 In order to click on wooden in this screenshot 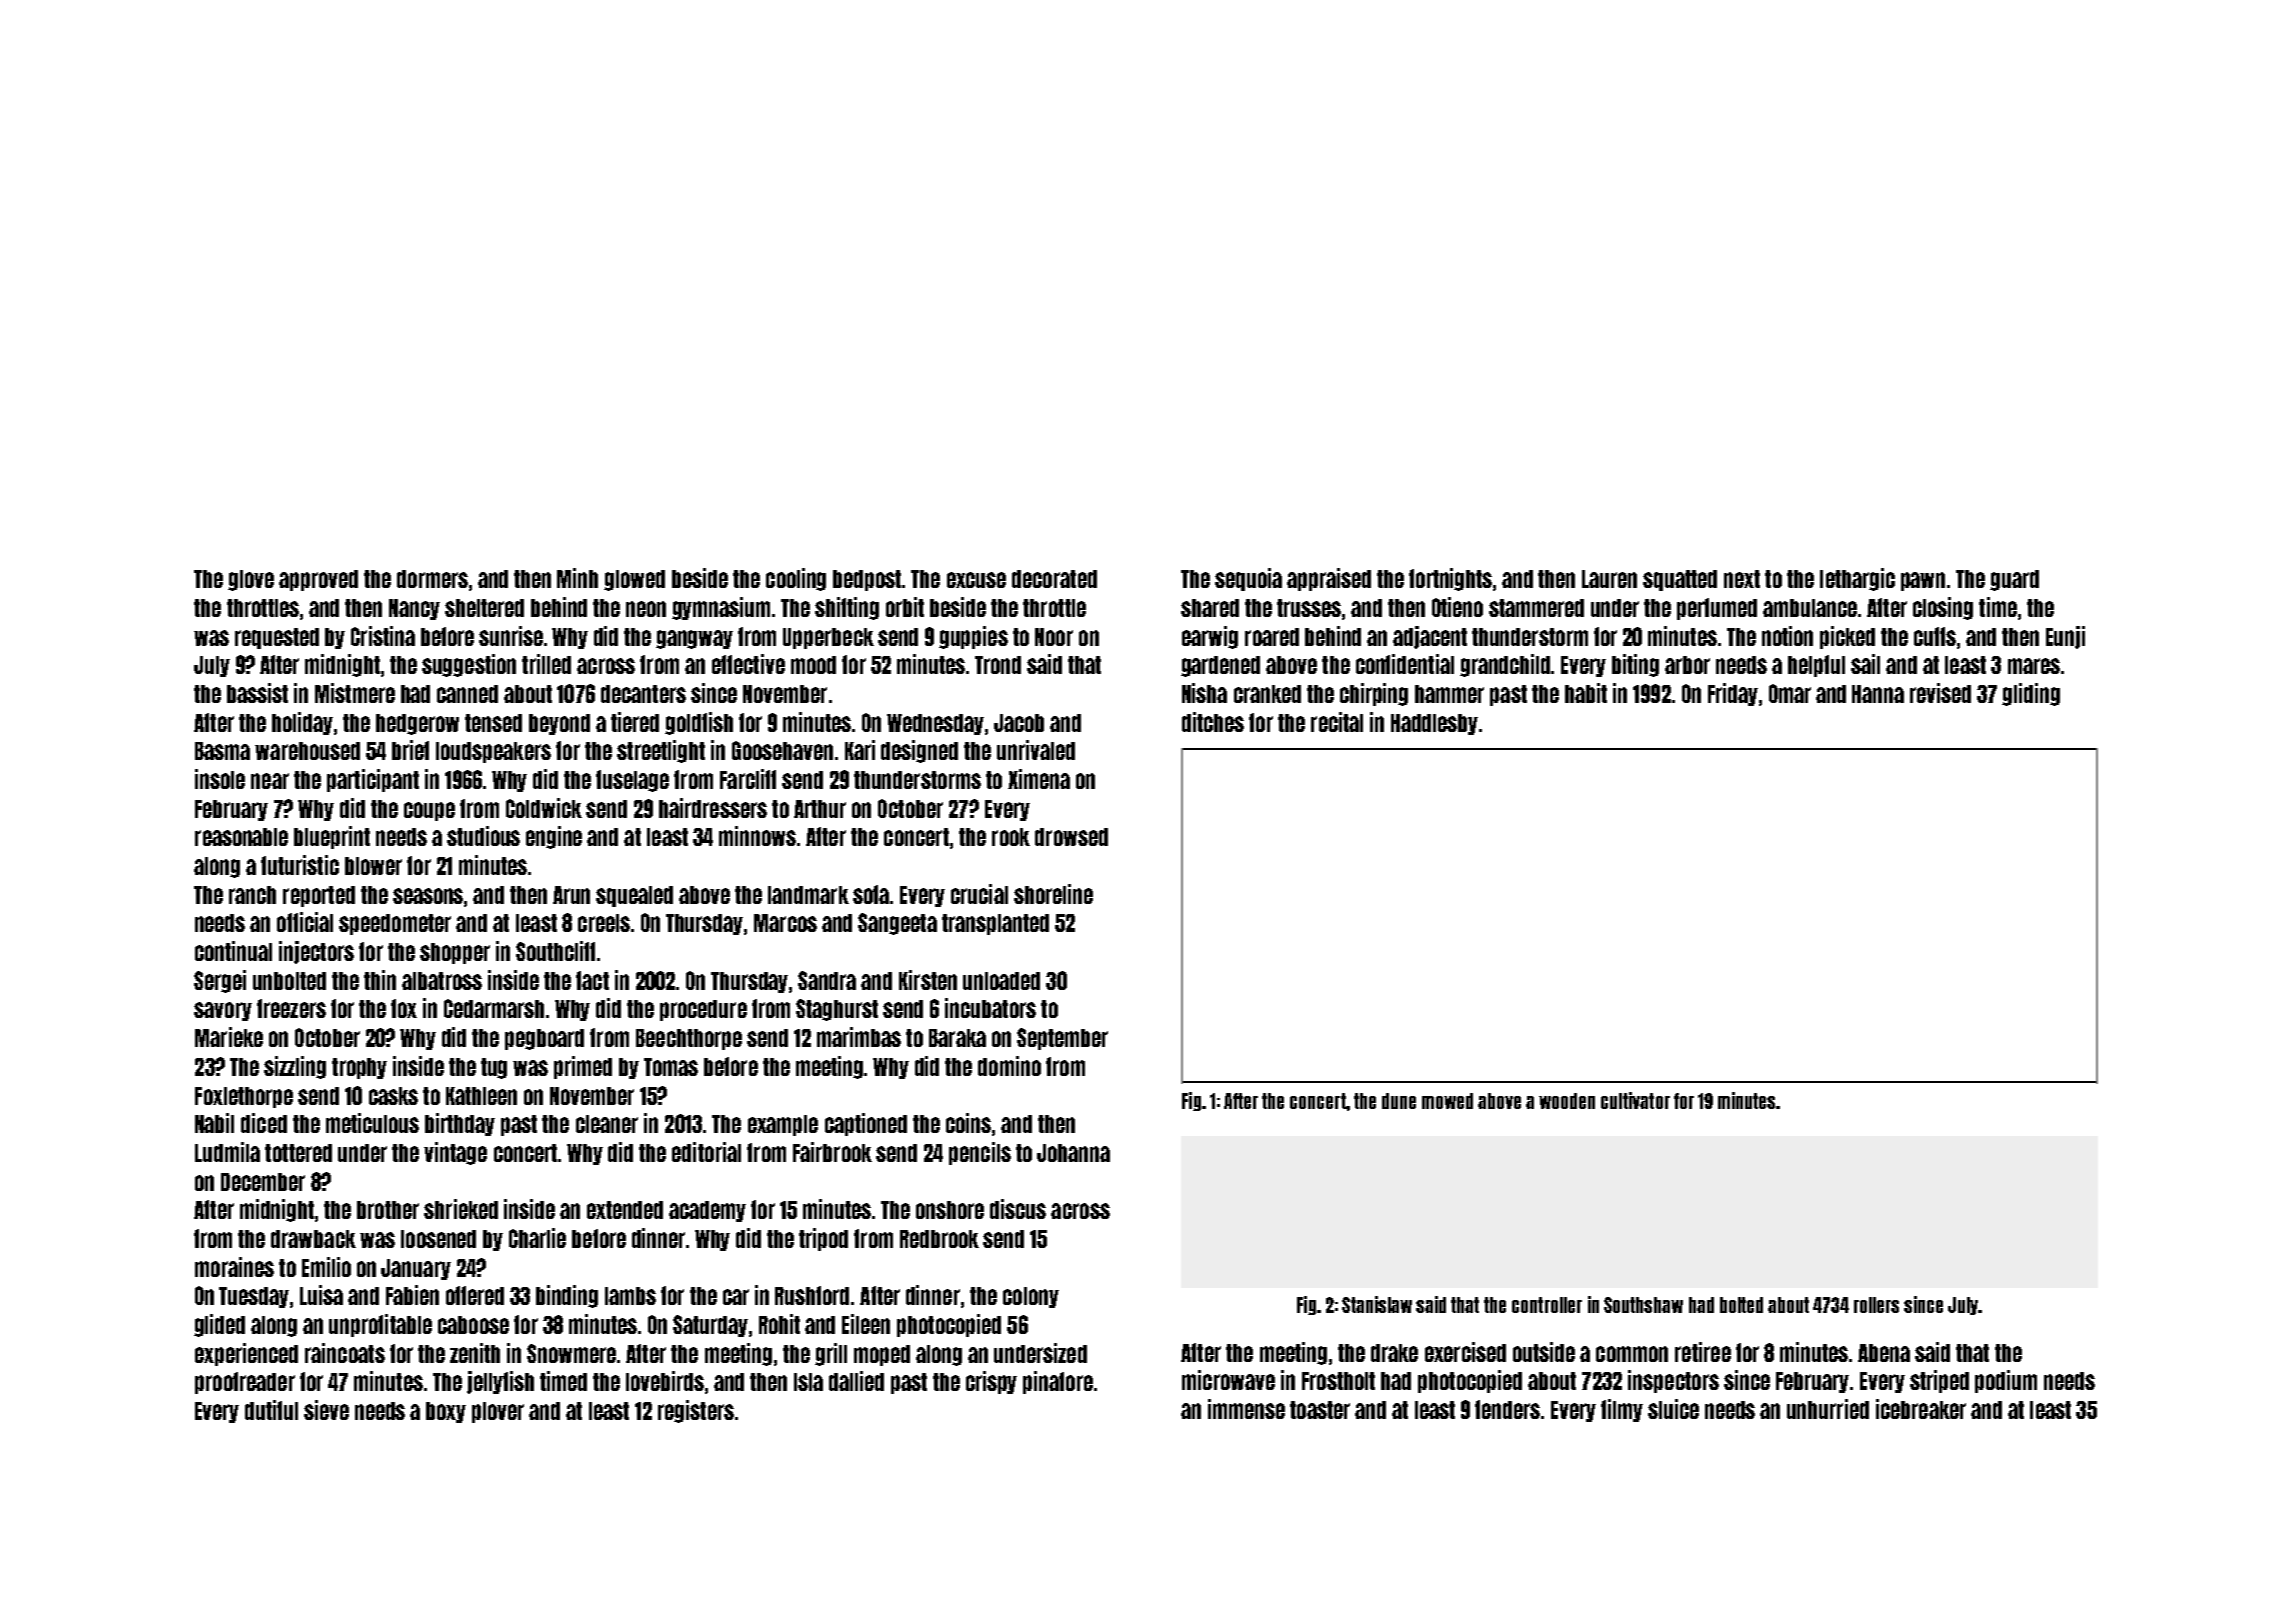, I will do `click(1567, 1101)`.
